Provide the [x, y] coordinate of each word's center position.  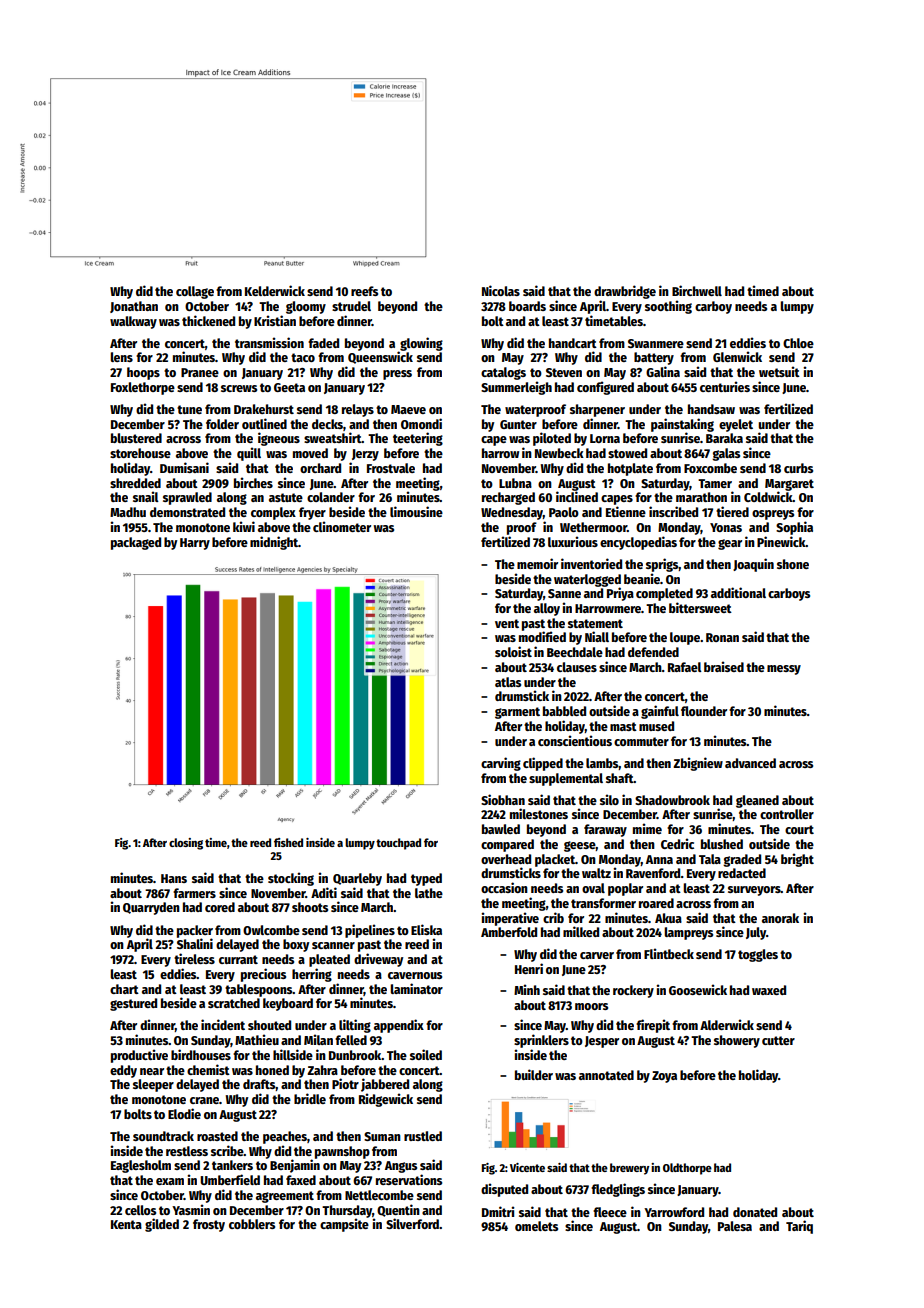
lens [121, 357]
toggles [758, 955]
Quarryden [151, 908]
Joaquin [753, 565]
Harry [195, 544]
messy [784, 670]
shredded [135, 483]
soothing [668, 307]
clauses [577, 667]
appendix [399, 1026]
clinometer [342, 526]
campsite [344, 1225]
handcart [573, 343]
